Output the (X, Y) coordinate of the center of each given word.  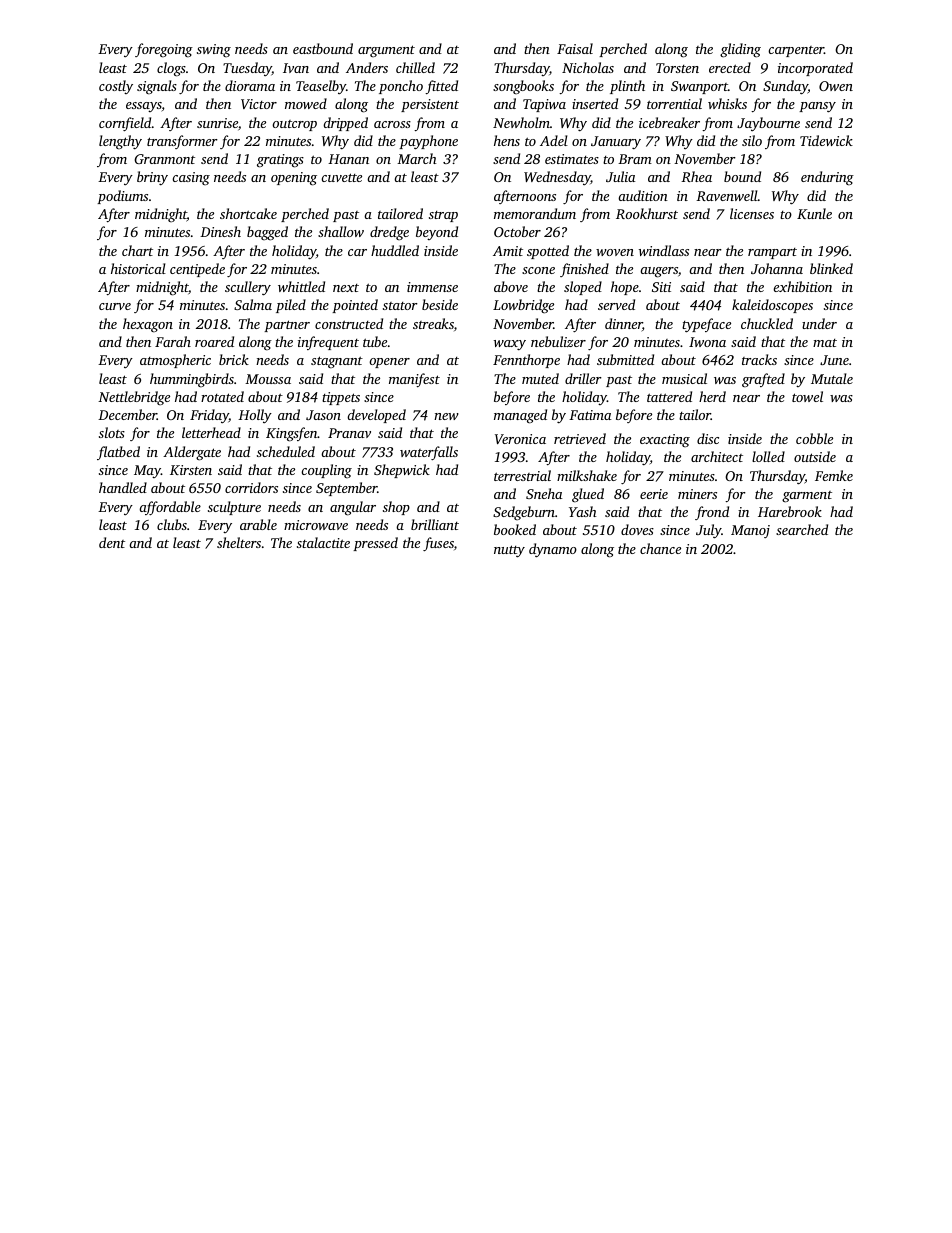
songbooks (523, 87)
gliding (740, 50)
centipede (197, 270)
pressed (375, 544)
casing (191, 178)
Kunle (814, 213)
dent (112, 542)
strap (443, 216)
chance (660, 548)
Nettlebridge (134, 398)
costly (116, 87)
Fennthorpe (526, 361)
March (417, 158)
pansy (817, 107)
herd (712, 396)
